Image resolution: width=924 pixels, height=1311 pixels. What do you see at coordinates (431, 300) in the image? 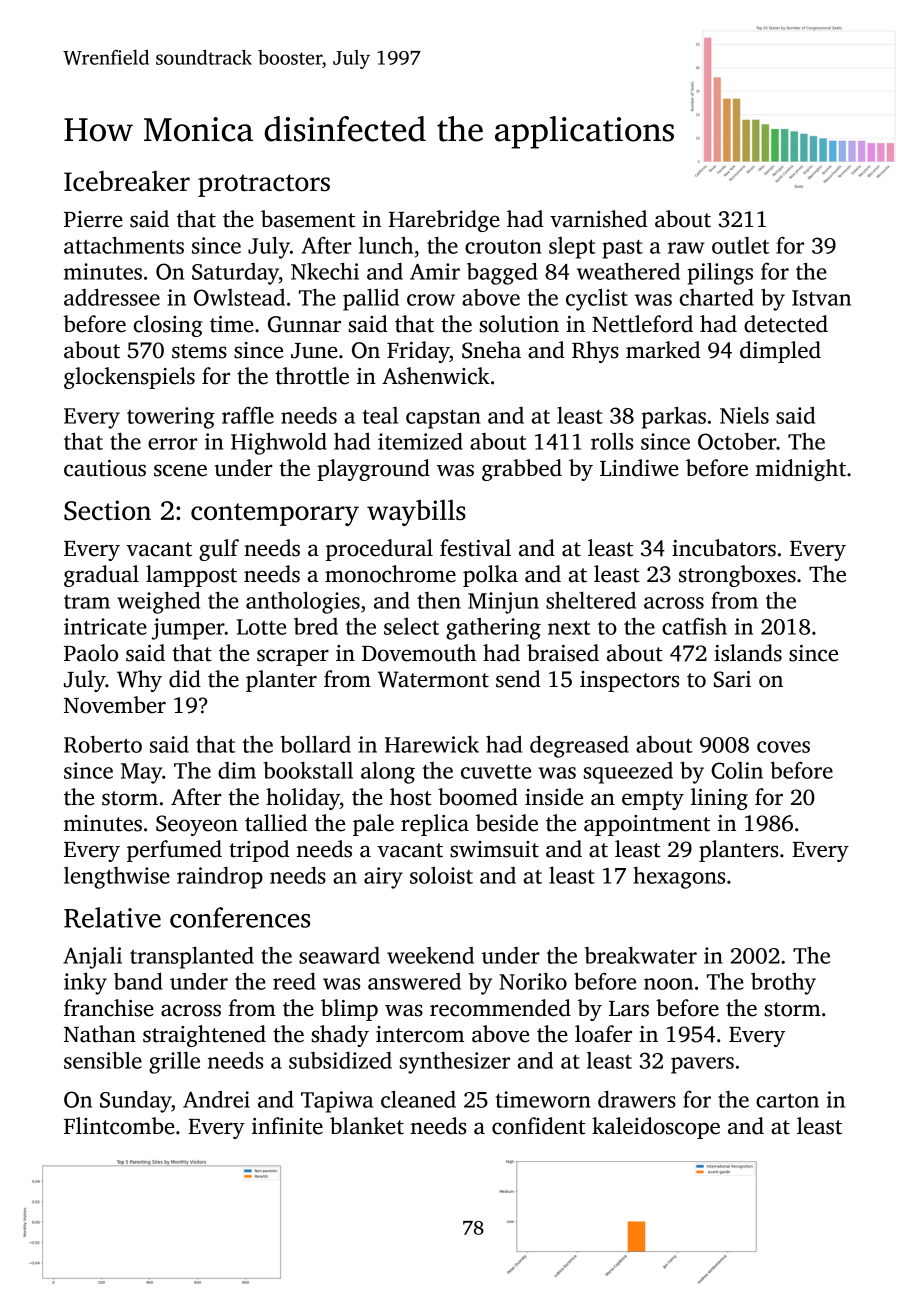
I see `crow` at bounding box center [431, 300].
